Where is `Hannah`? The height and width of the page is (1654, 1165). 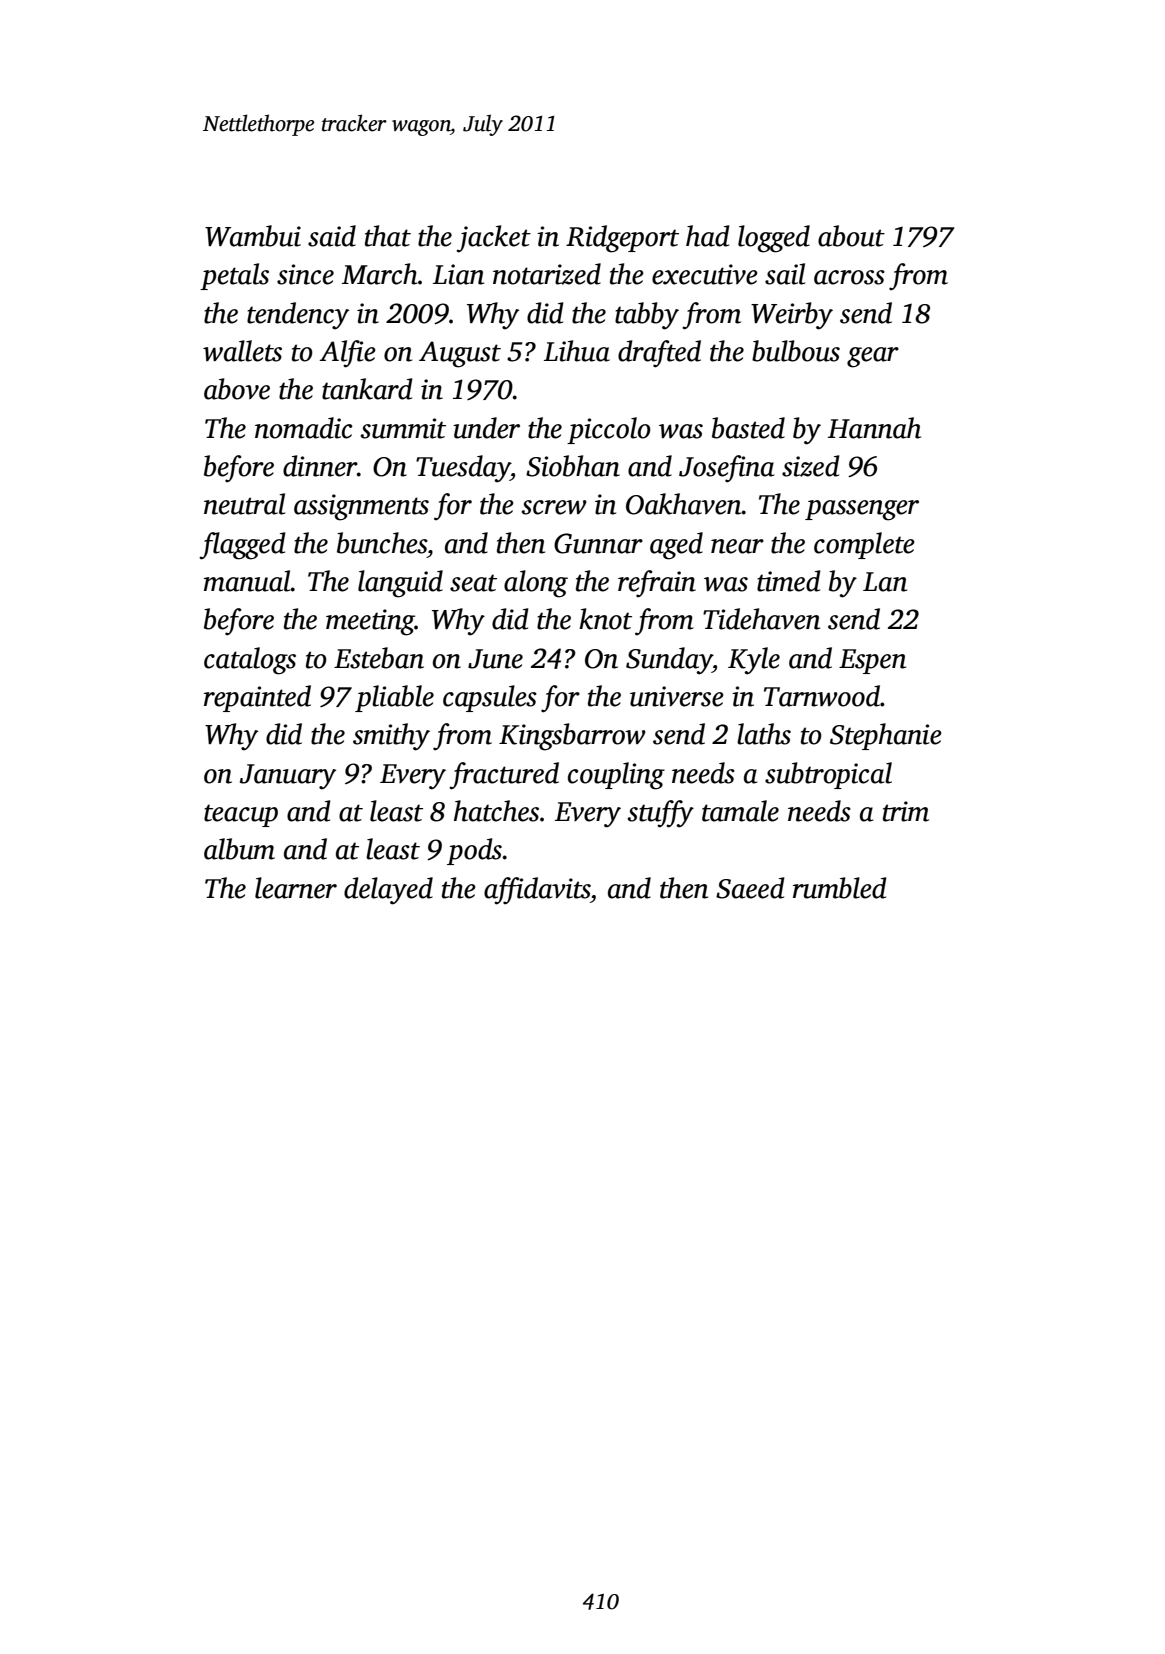
Hannah is located at coordinates (874, 428).
